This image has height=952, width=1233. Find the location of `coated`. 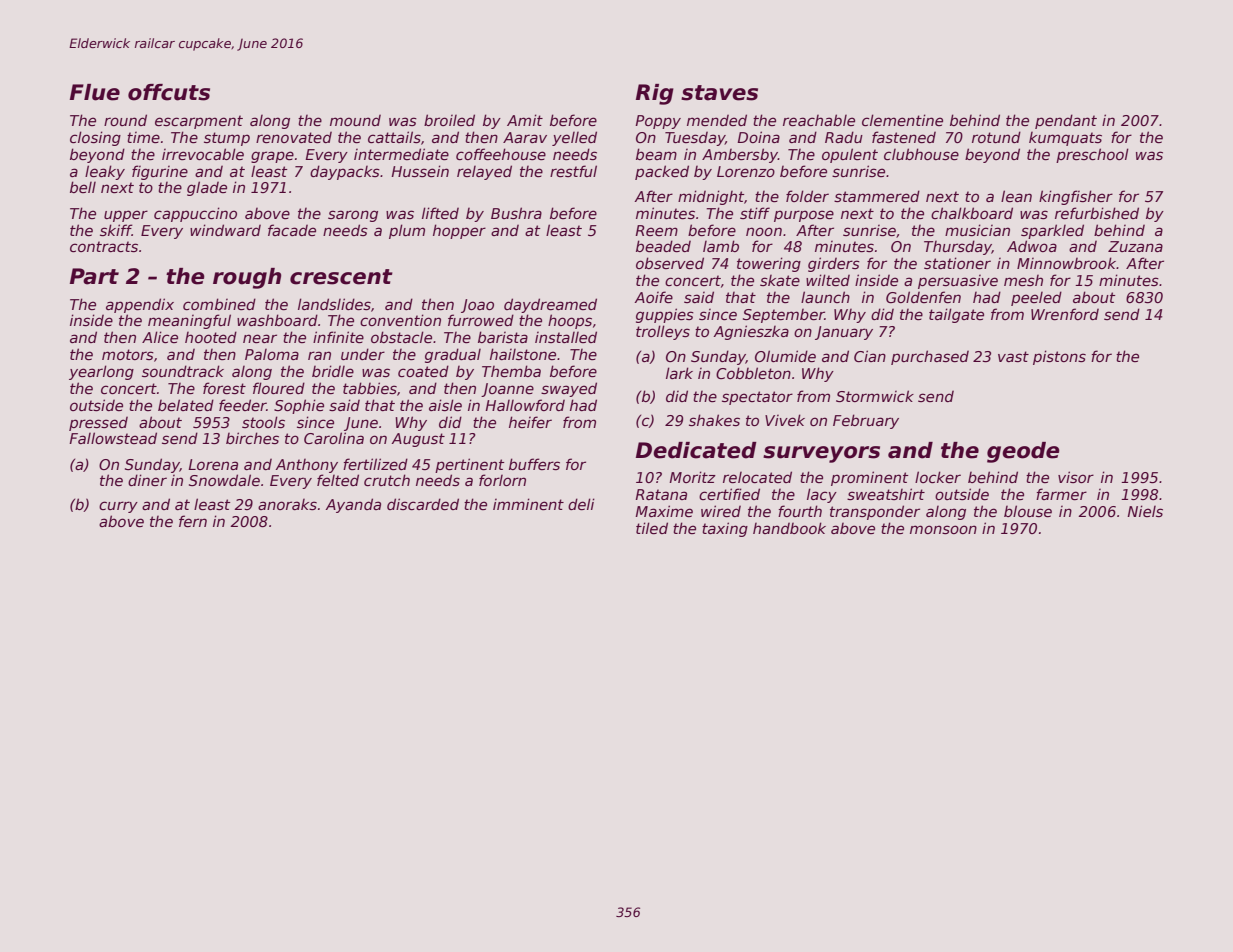

coated is located at coordinates (423, 371).
